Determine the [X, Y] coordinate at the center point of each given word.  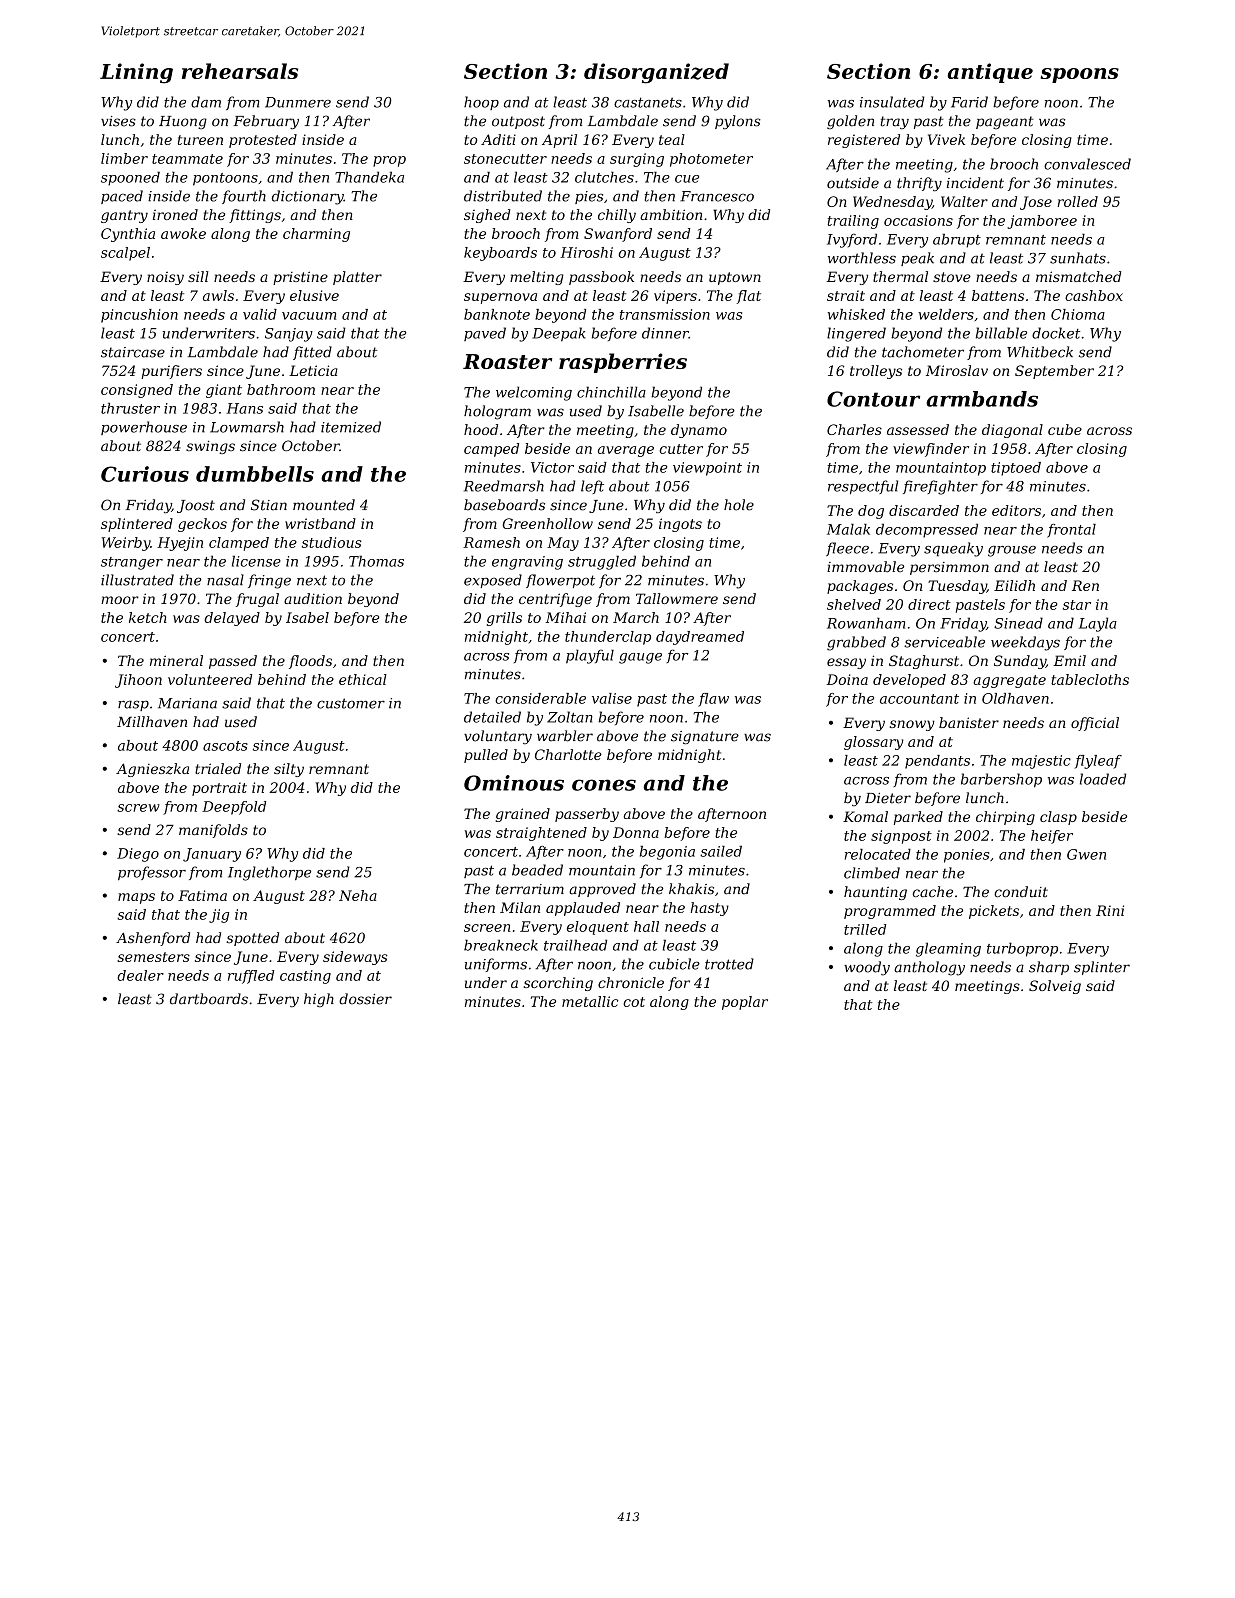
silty [289, 770]
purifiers [171, 372]
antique [990, 73]
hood [481, 429]
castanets [648, 102]
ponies [966, 856]
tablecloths [1090, 679]
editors [1016, 510]
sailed [721, 851]
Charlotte [568, 754]
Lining [136, 73]
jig [219, 916]
